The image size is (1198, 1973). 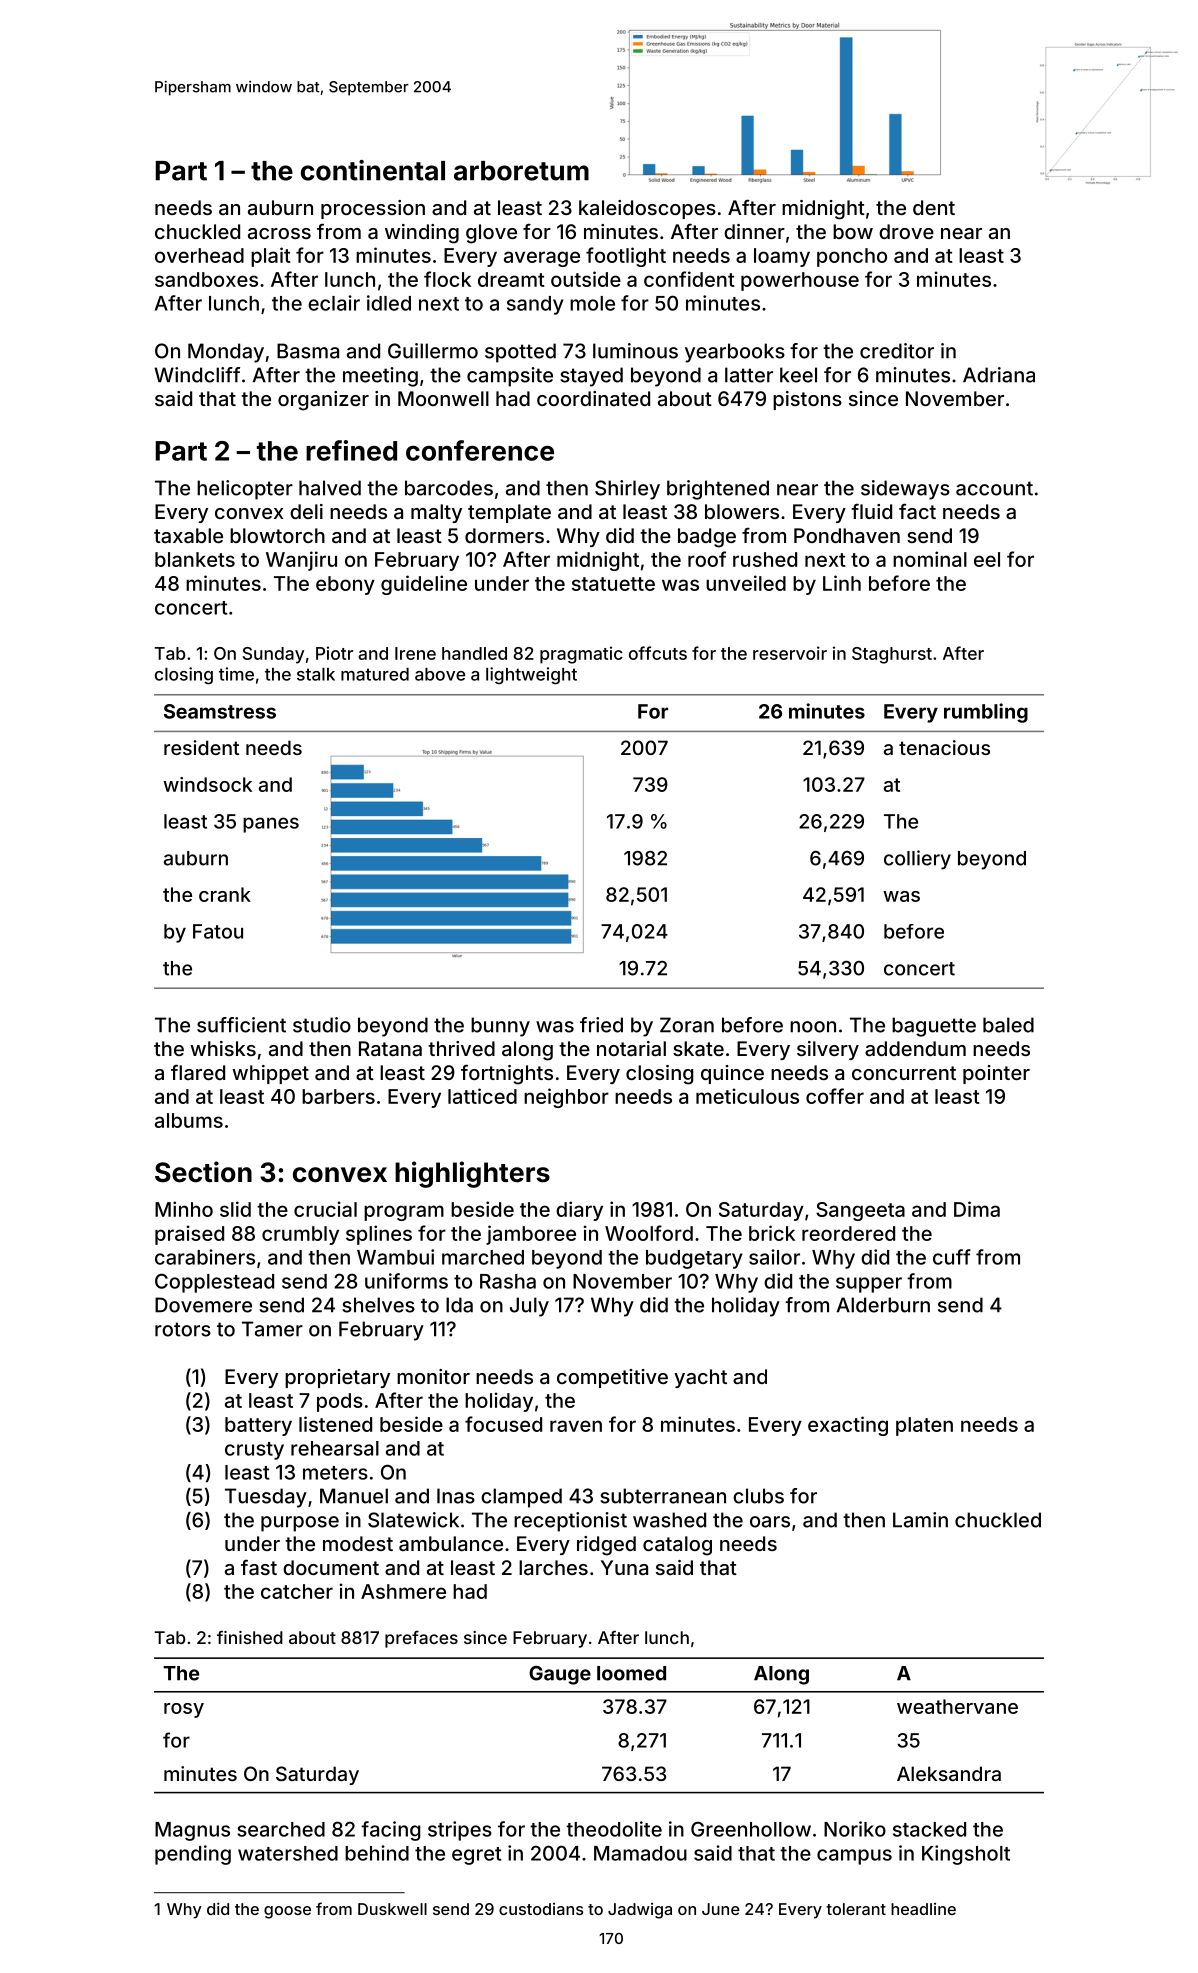 What do you see at coordinates (259, 1567) in the page?
I see `fast` at bounding box center [259, 1567].
